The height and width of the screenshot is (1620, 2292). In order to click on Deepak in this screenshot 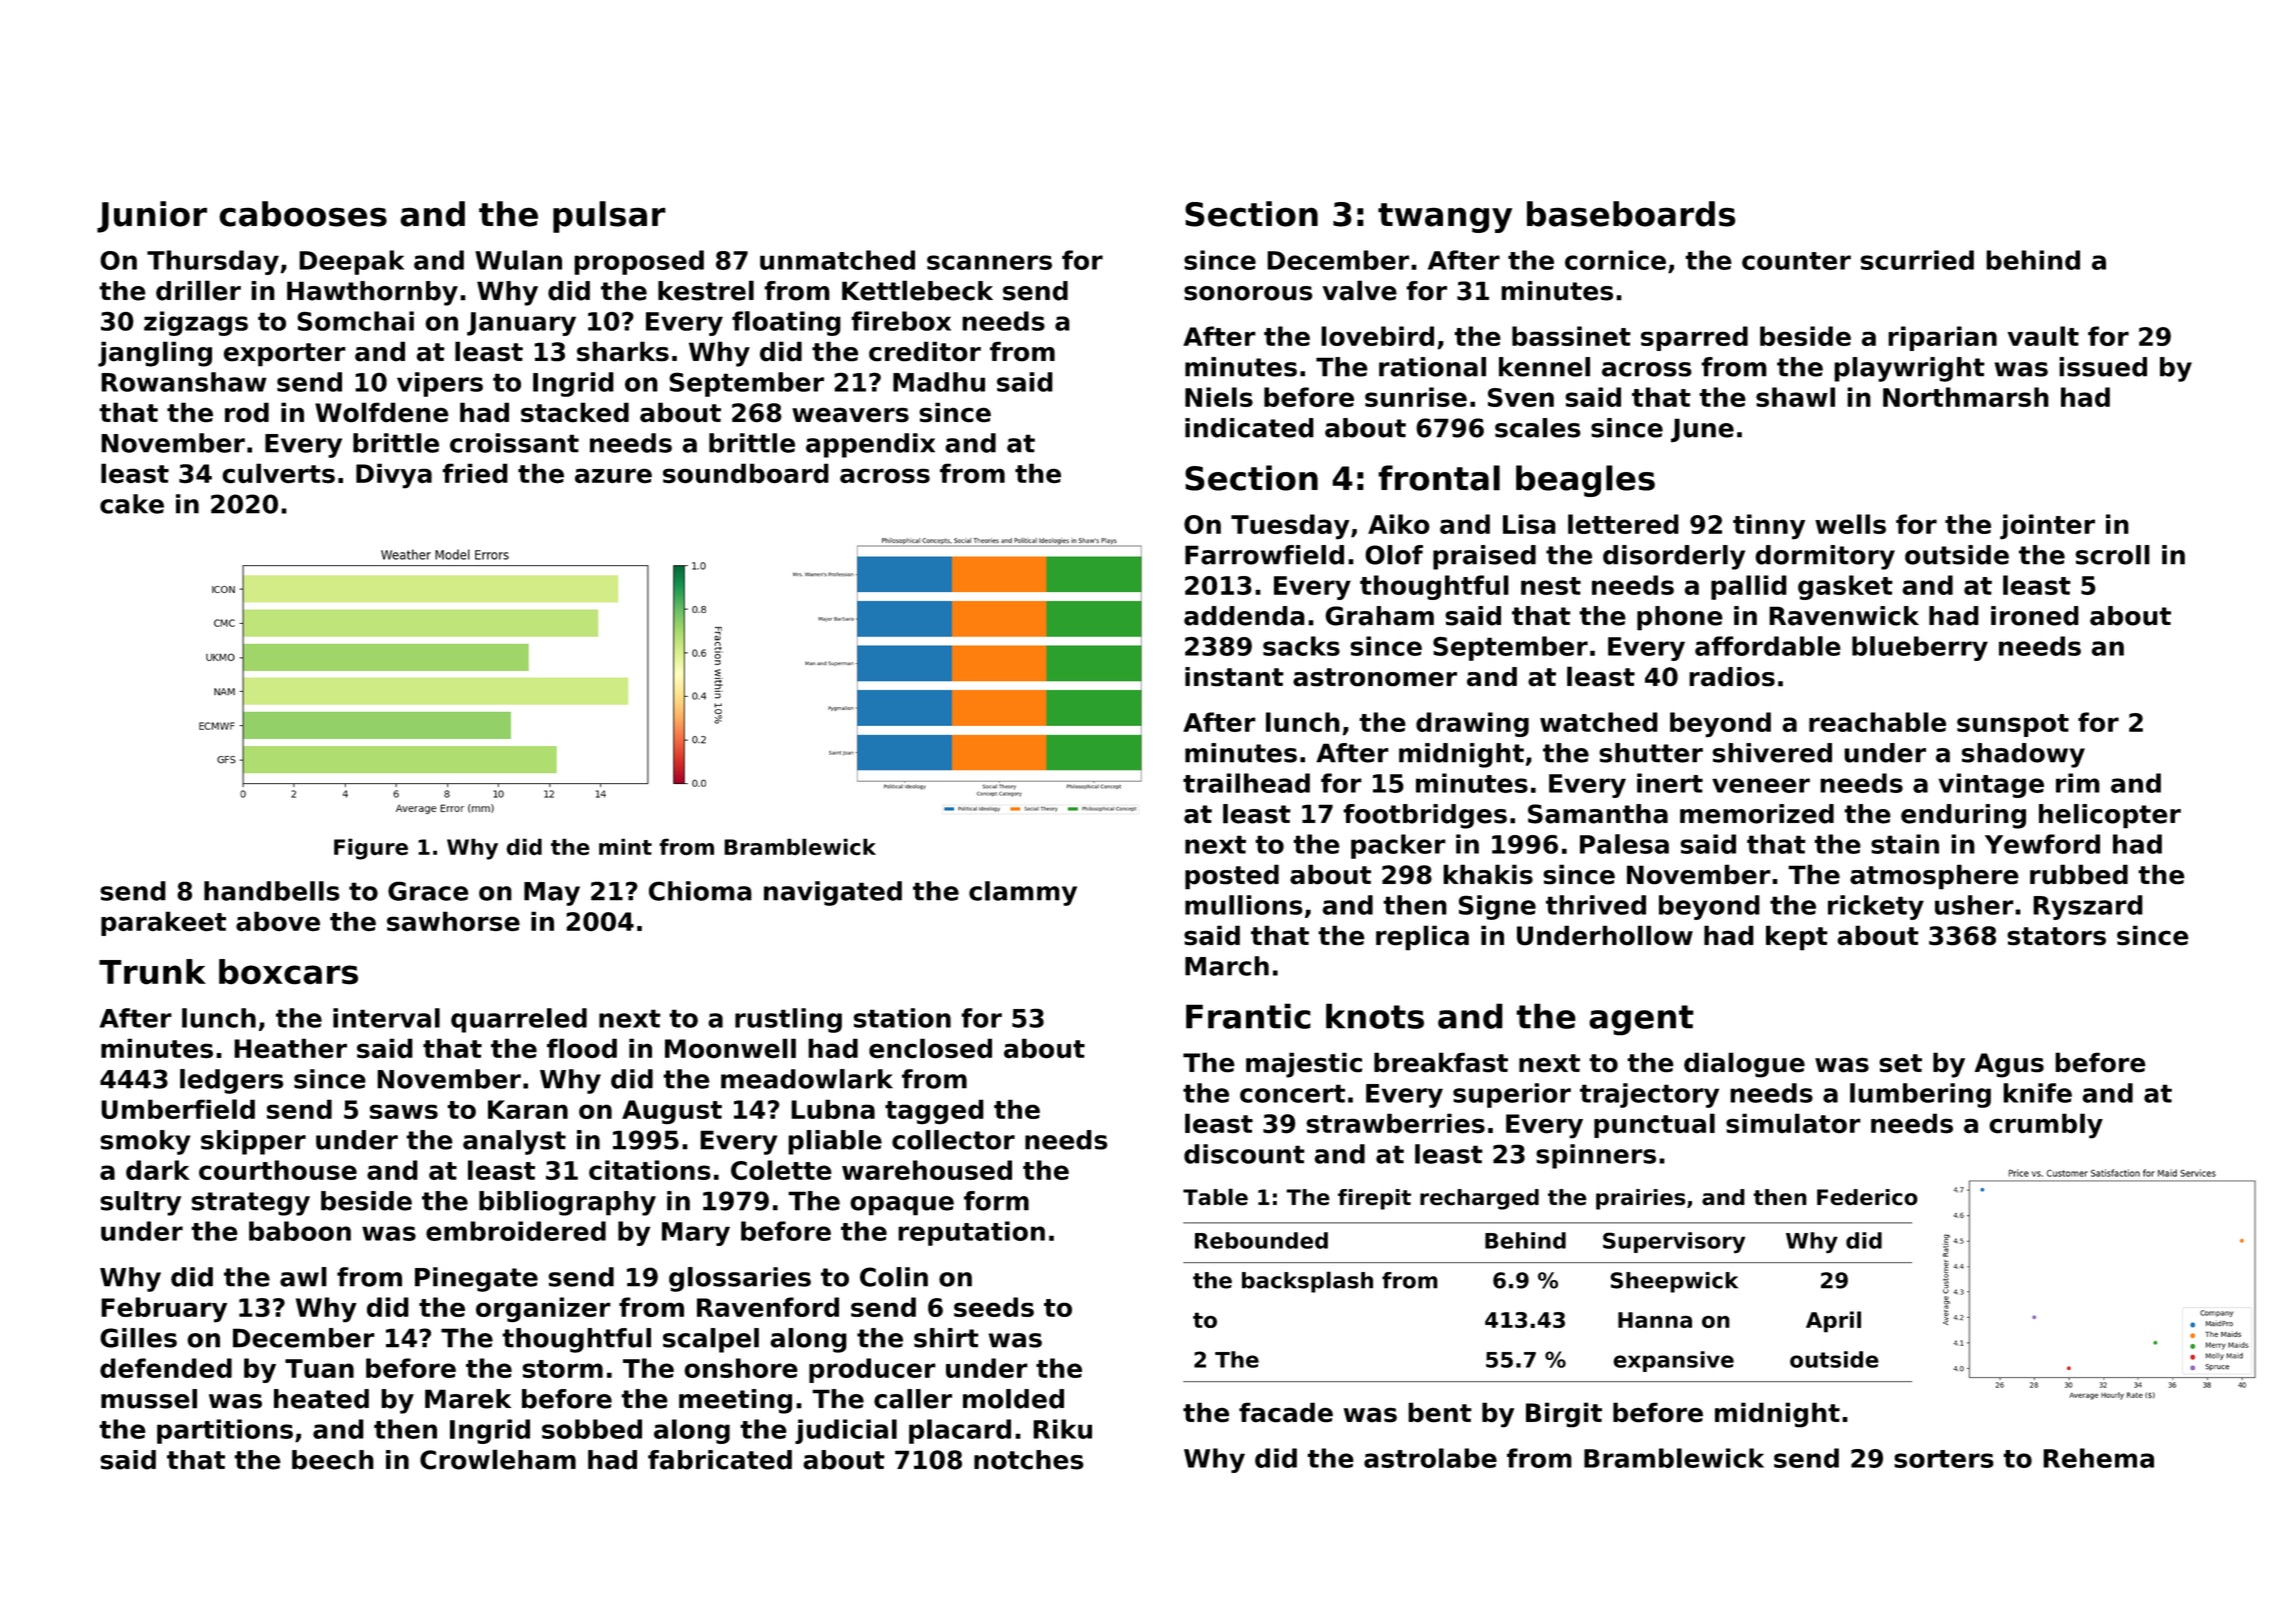, I will do `click(351, 262)`.
